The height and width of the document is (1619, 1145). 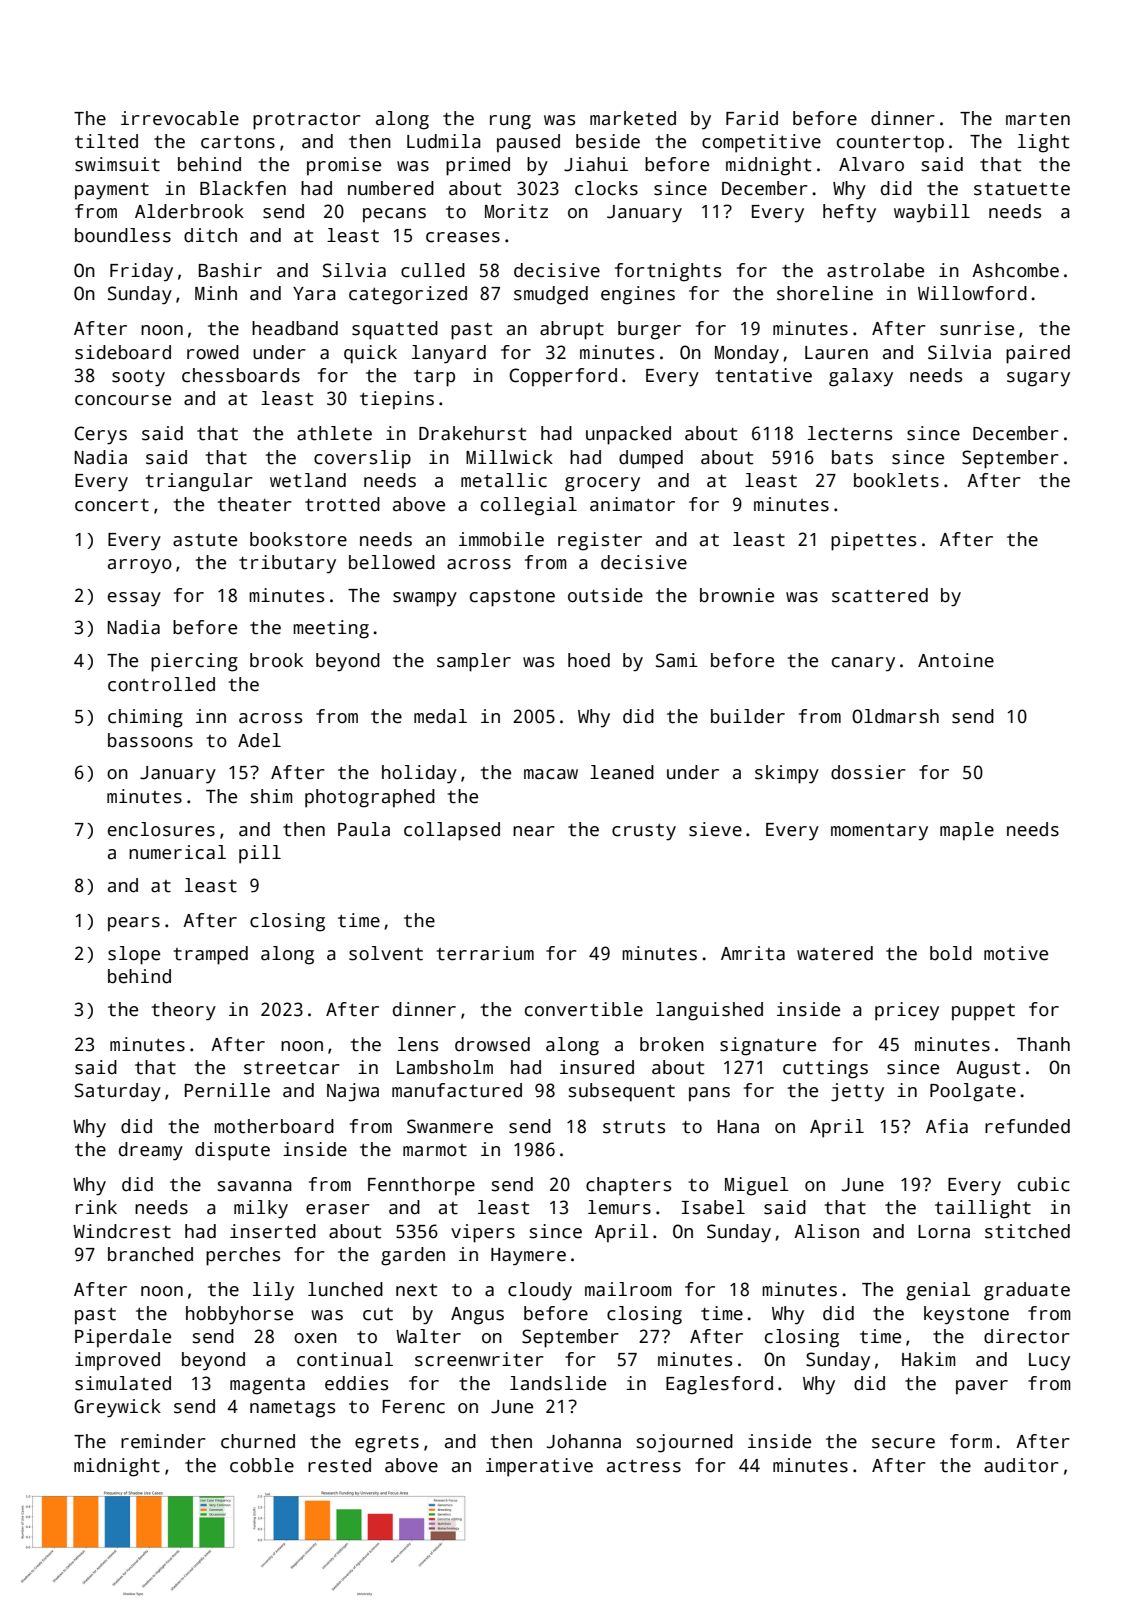 I want to click on cartons, so click(x=238, y=142).
